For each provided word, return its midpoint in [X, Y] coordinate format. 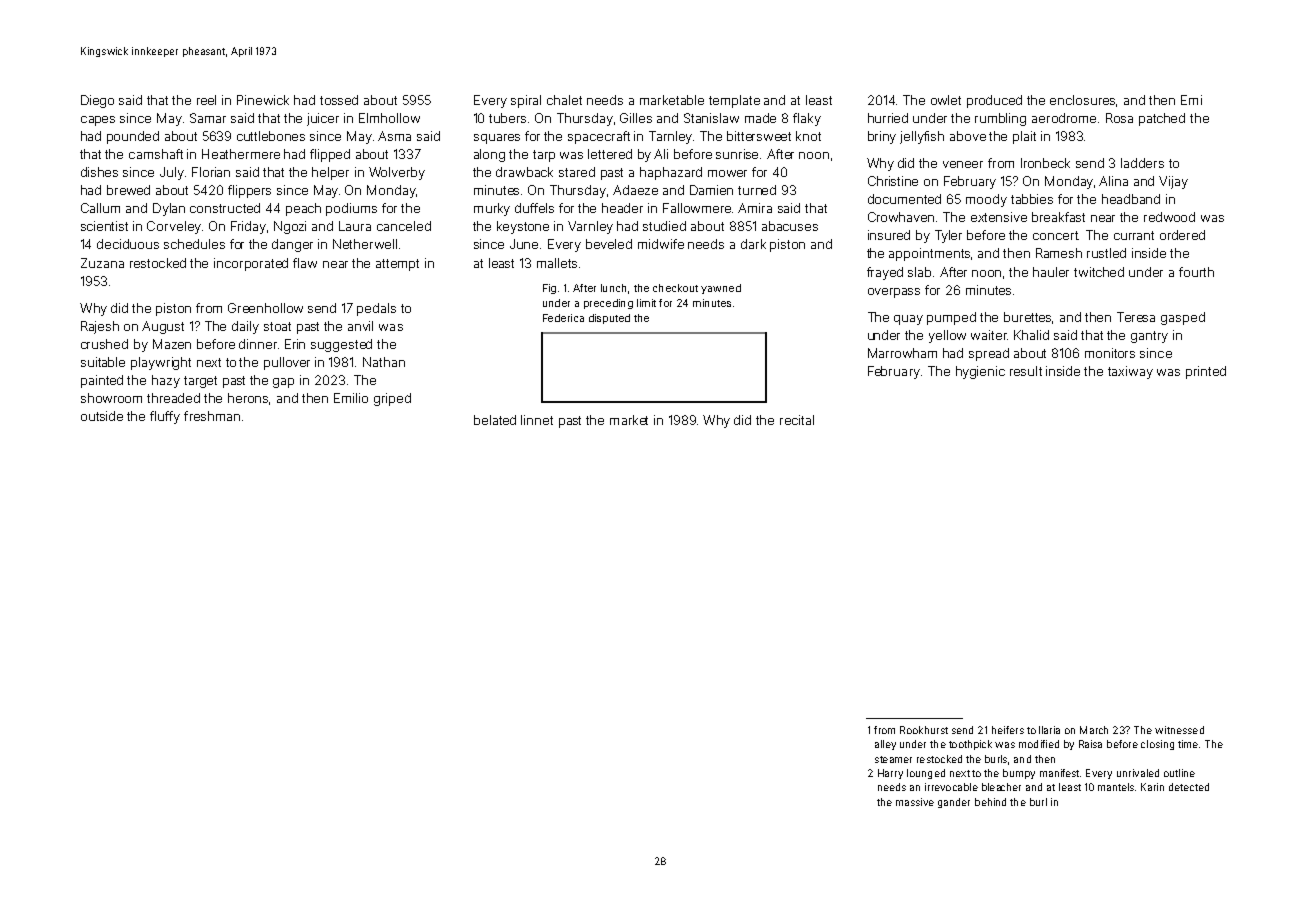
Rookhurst [924, 730]
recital [797, 420]
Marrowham [902, 353]
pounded [133, 137]
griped [392, 399]
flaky [807, 119]
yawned [721, 289]
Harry [890, 774]
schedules [194, 244]
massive [915, 802]
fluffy [165, 417]
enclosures [1083, 101]
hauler [1051, 272]
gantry [1149, 337]
